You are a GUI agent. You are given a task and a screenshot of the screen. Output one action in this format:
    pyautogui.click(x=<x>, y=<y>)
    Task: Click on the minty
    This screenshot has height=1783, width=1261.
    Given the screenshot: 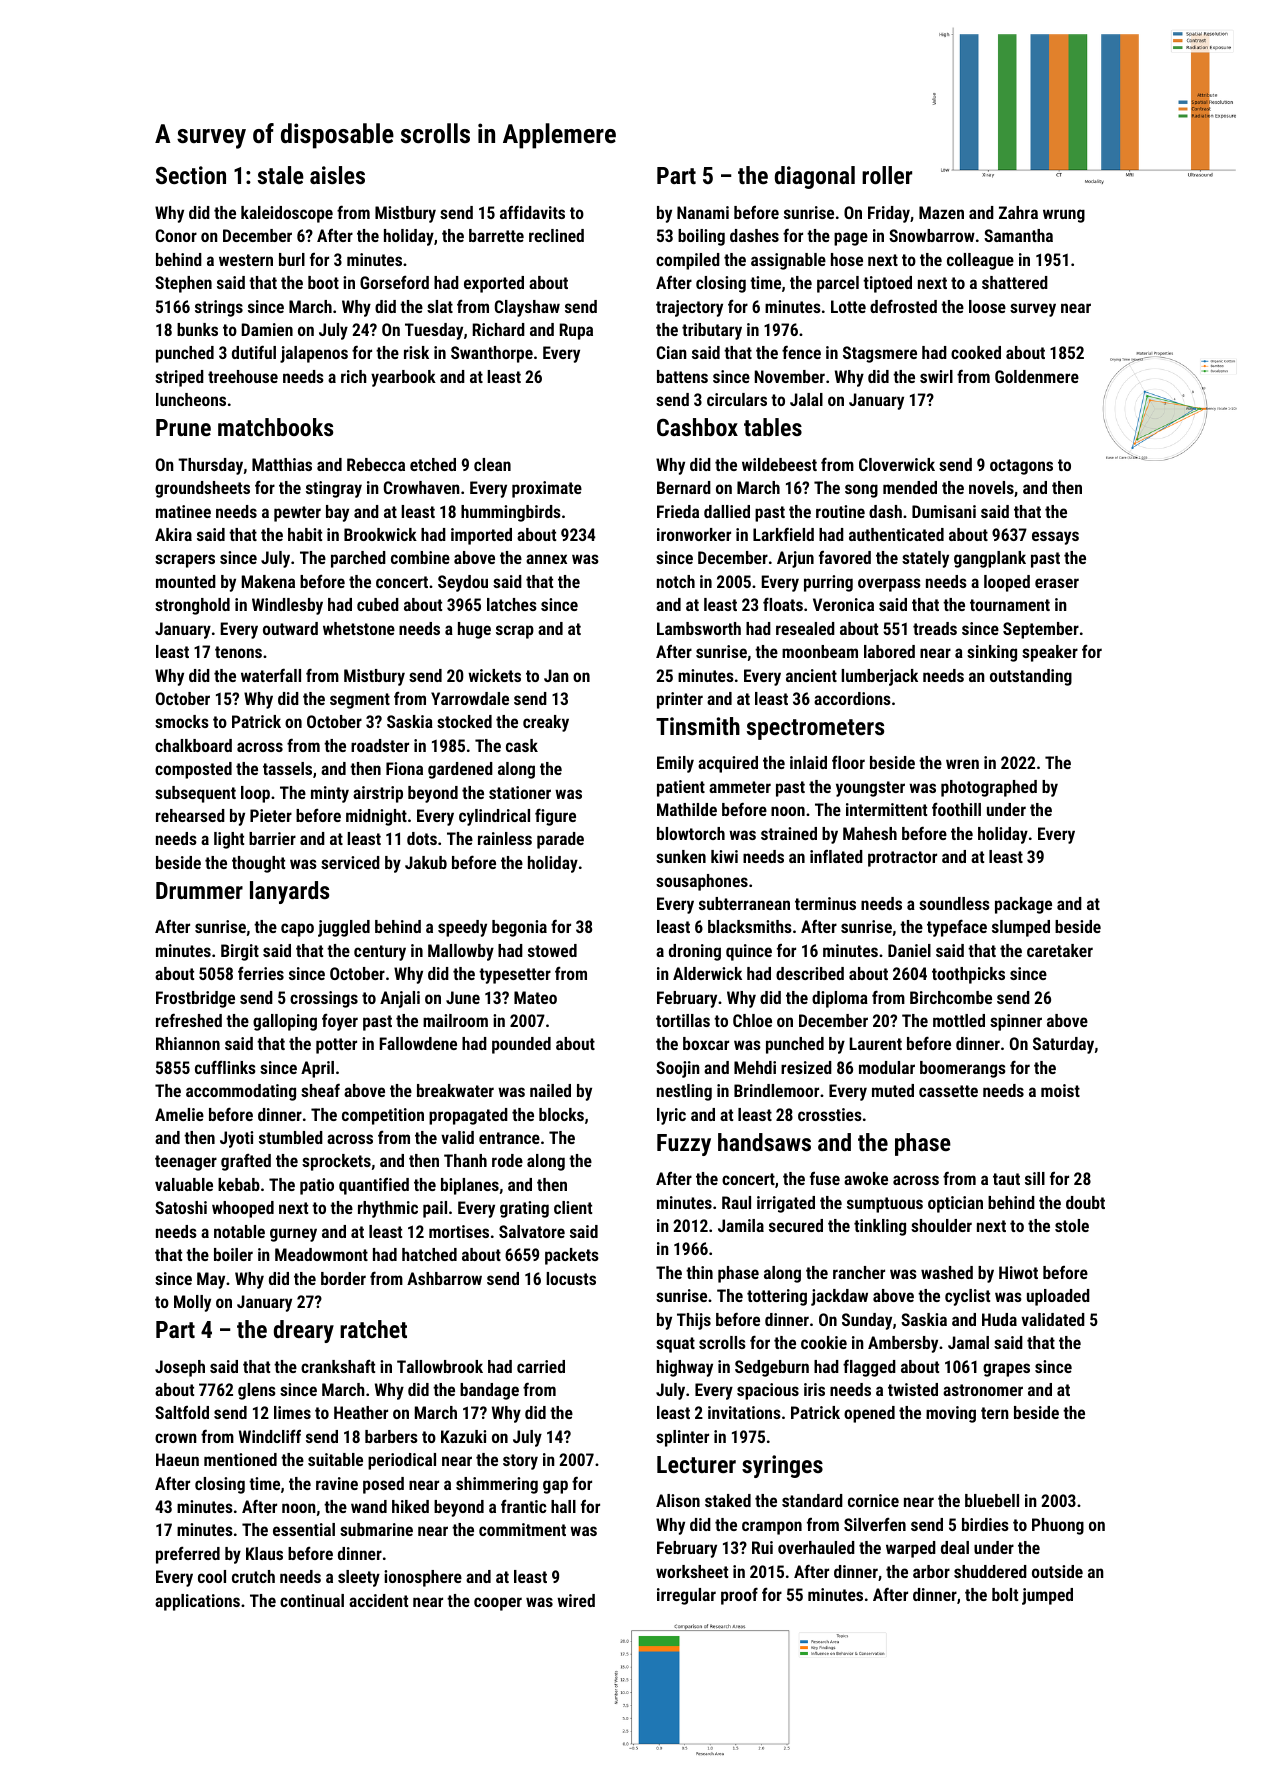 What is the action you would take?
    pyautogui.click(x=330, y=794)
